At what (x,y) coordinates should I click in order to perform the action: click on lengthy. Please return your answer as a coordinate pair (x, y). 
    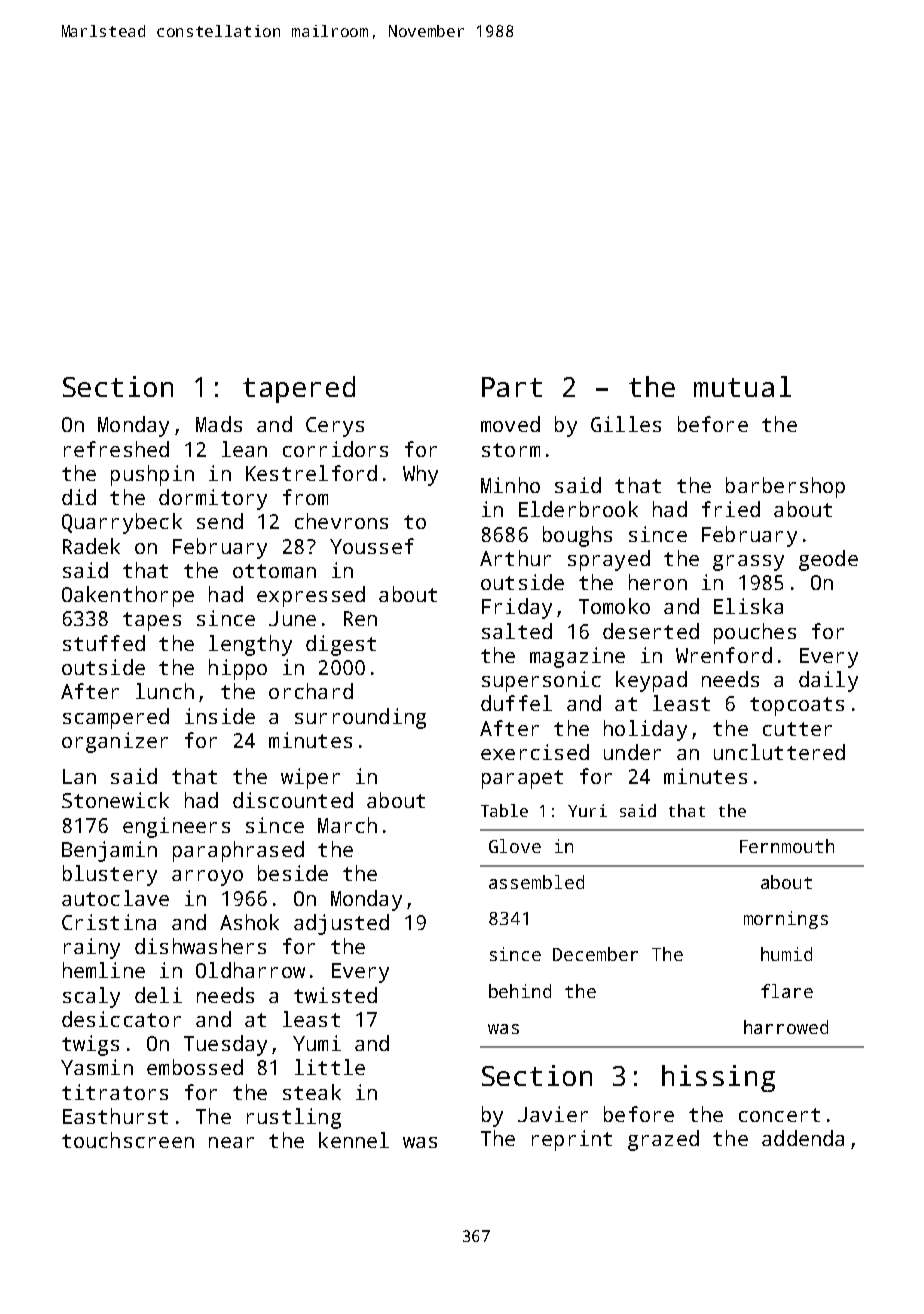
    Looking at the image, I should click on (250, 645).
